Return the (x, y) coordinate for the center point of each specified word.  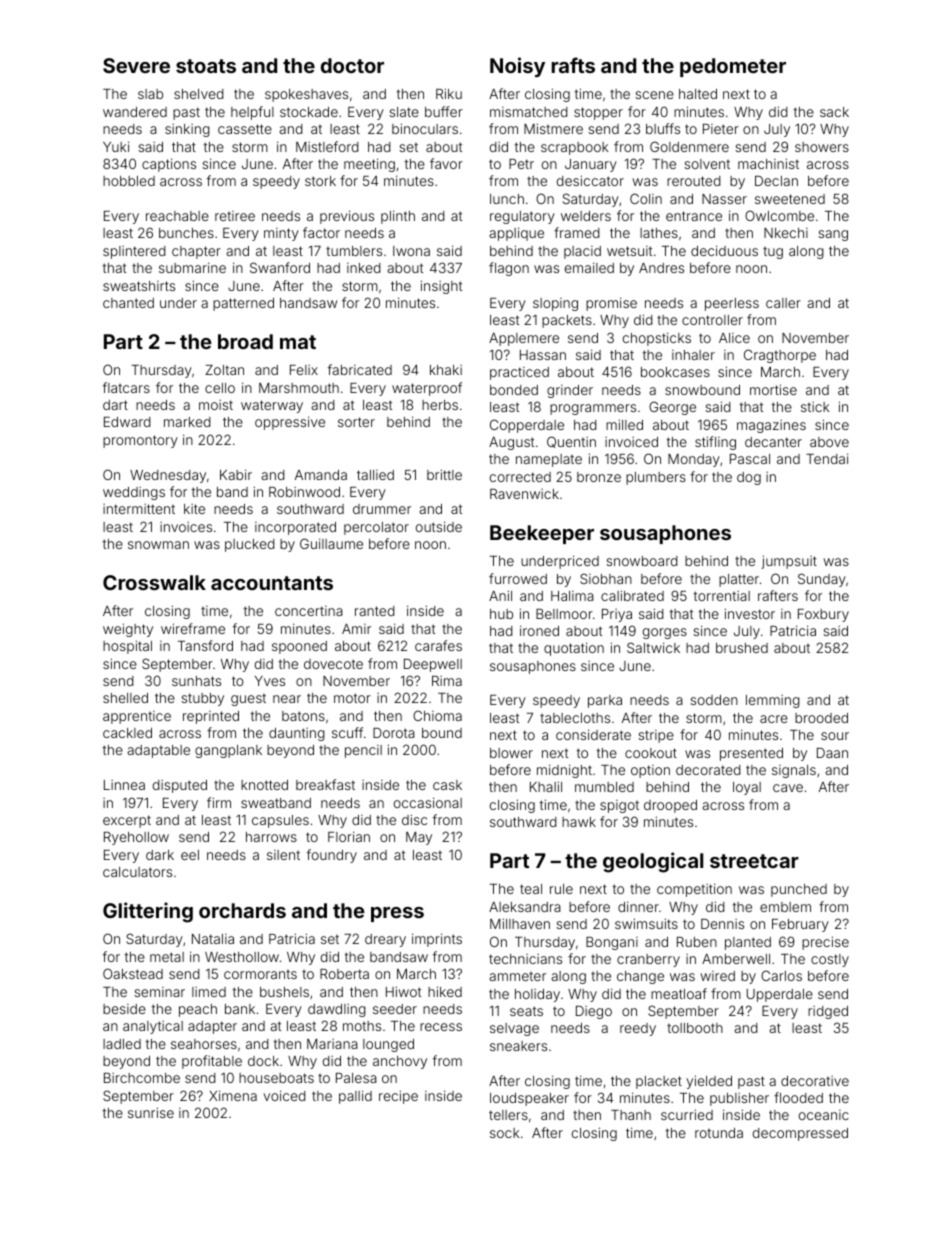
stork (320, 181)
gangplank (228, 751)
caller (783, 303)
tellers (508, 1115)
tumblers (354, 251)
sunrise (151, 1112)
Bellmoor (564, 614)
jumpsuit (789, 562)
